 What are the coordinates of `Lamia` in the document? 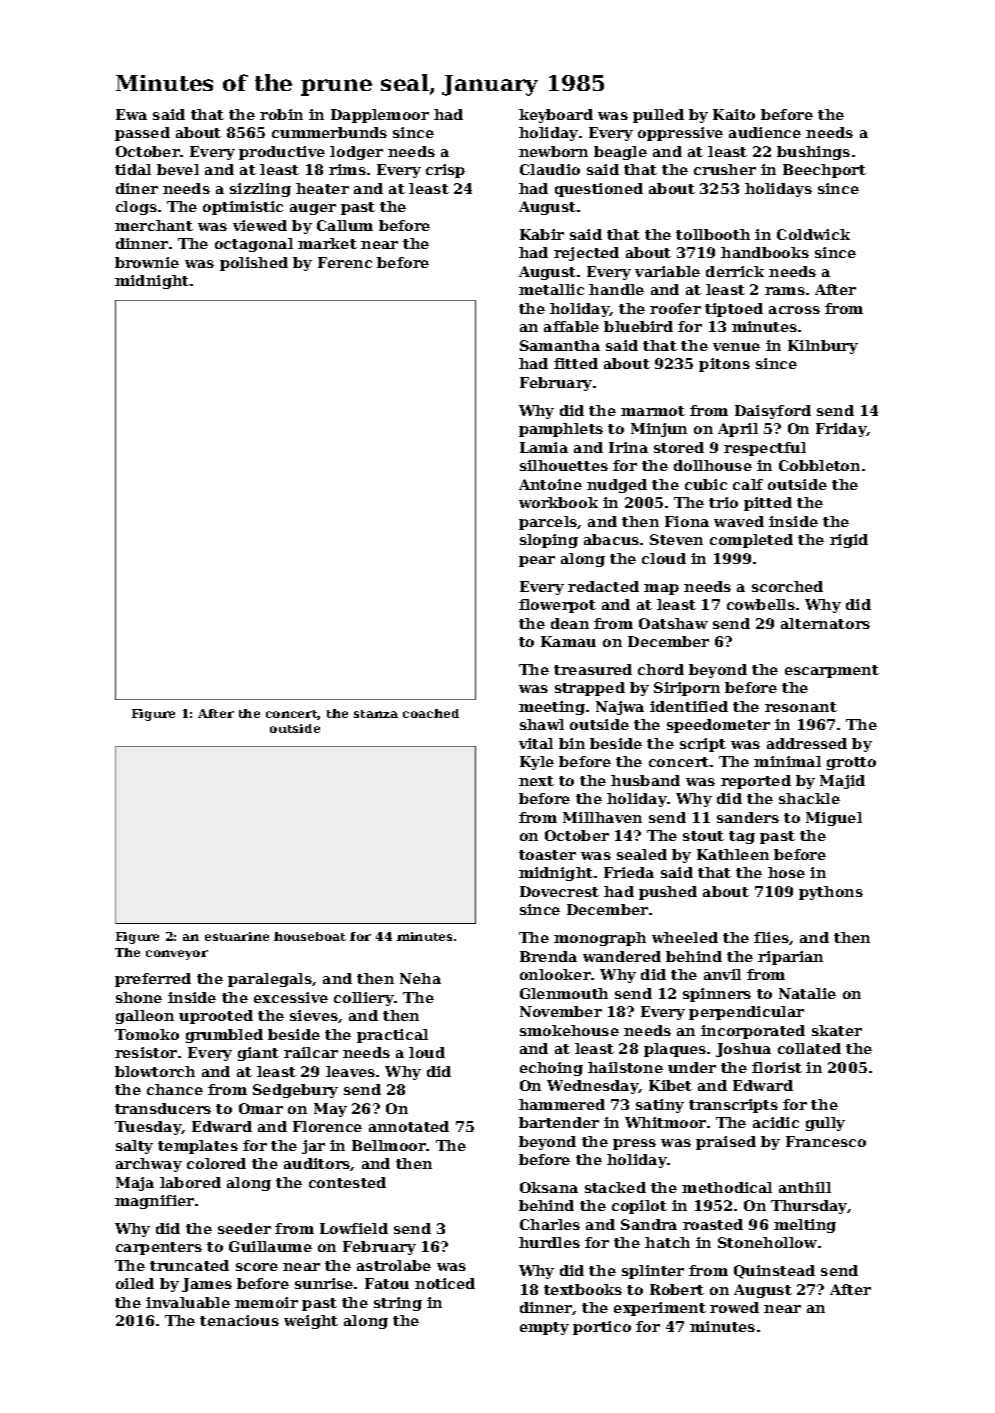 It's located at (544, 447).
